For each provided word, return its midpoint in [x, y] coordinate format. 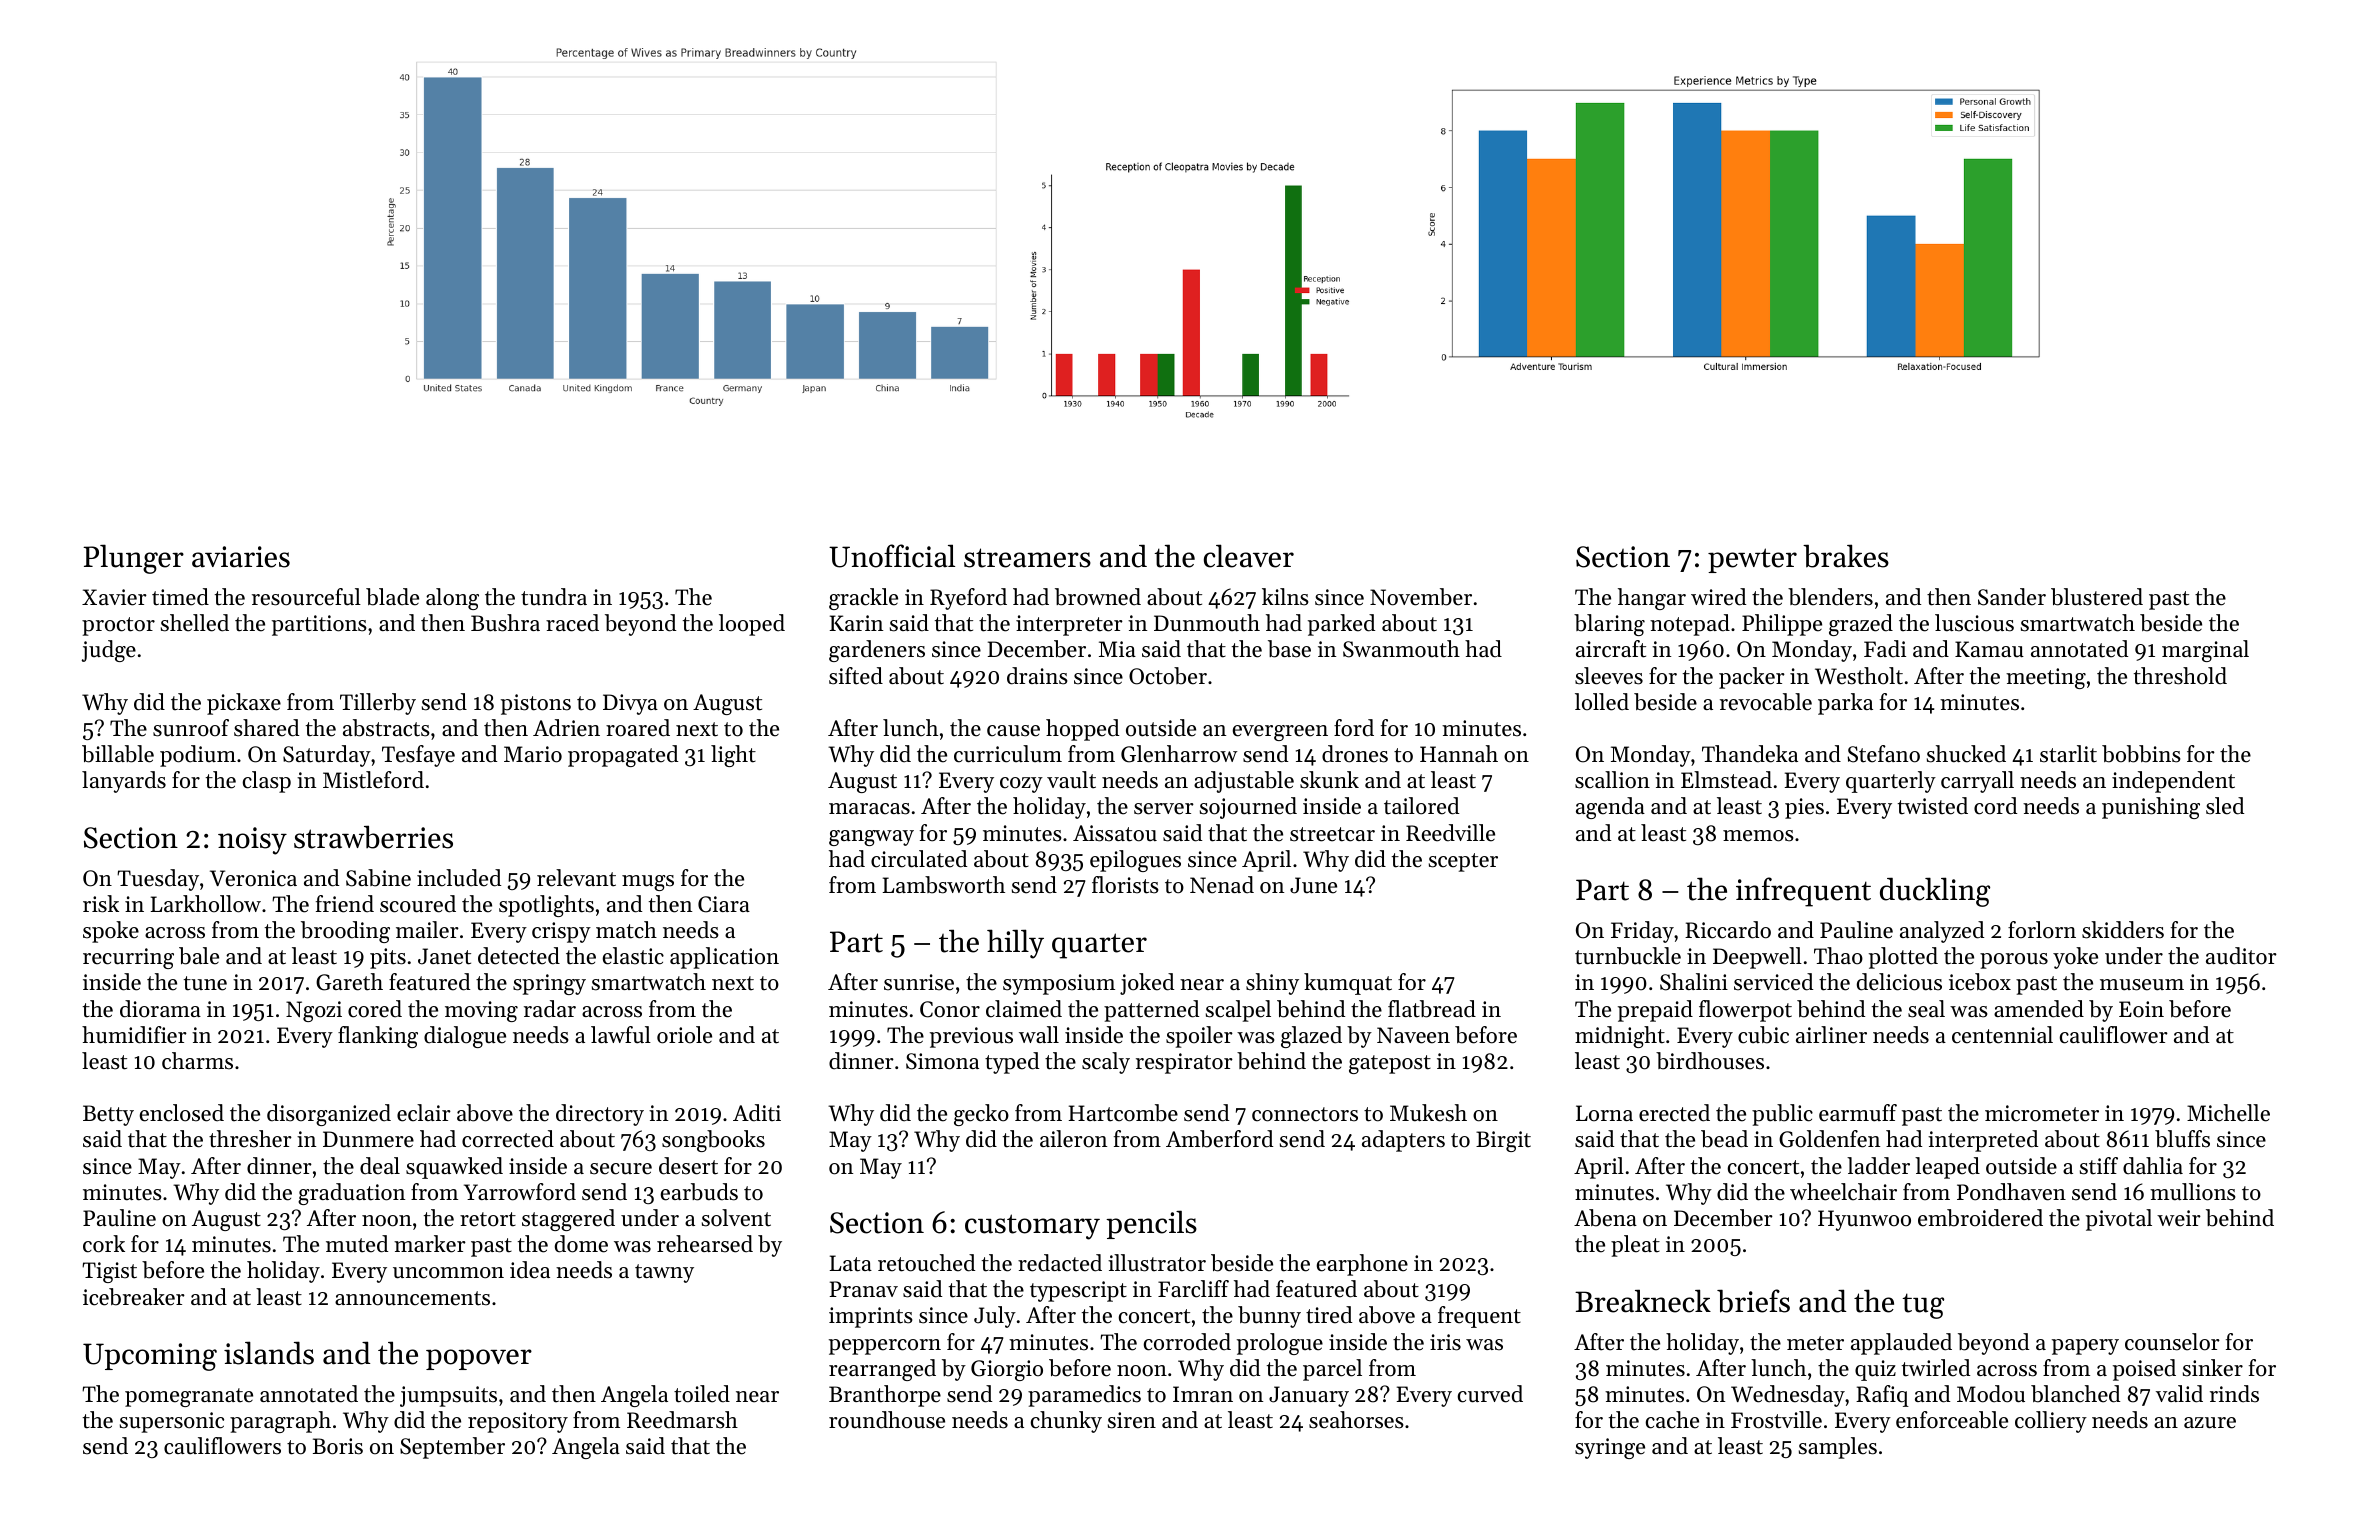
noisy [252, 841]
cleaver [1249, 556]
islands [269, 1353]
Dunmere [368, 1139]
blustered [2097, 597]
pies [1804, 808]
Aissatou [1115, 833]
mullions [2193, 1192]
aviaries [241, 557]
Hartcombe [1123, 1113]
